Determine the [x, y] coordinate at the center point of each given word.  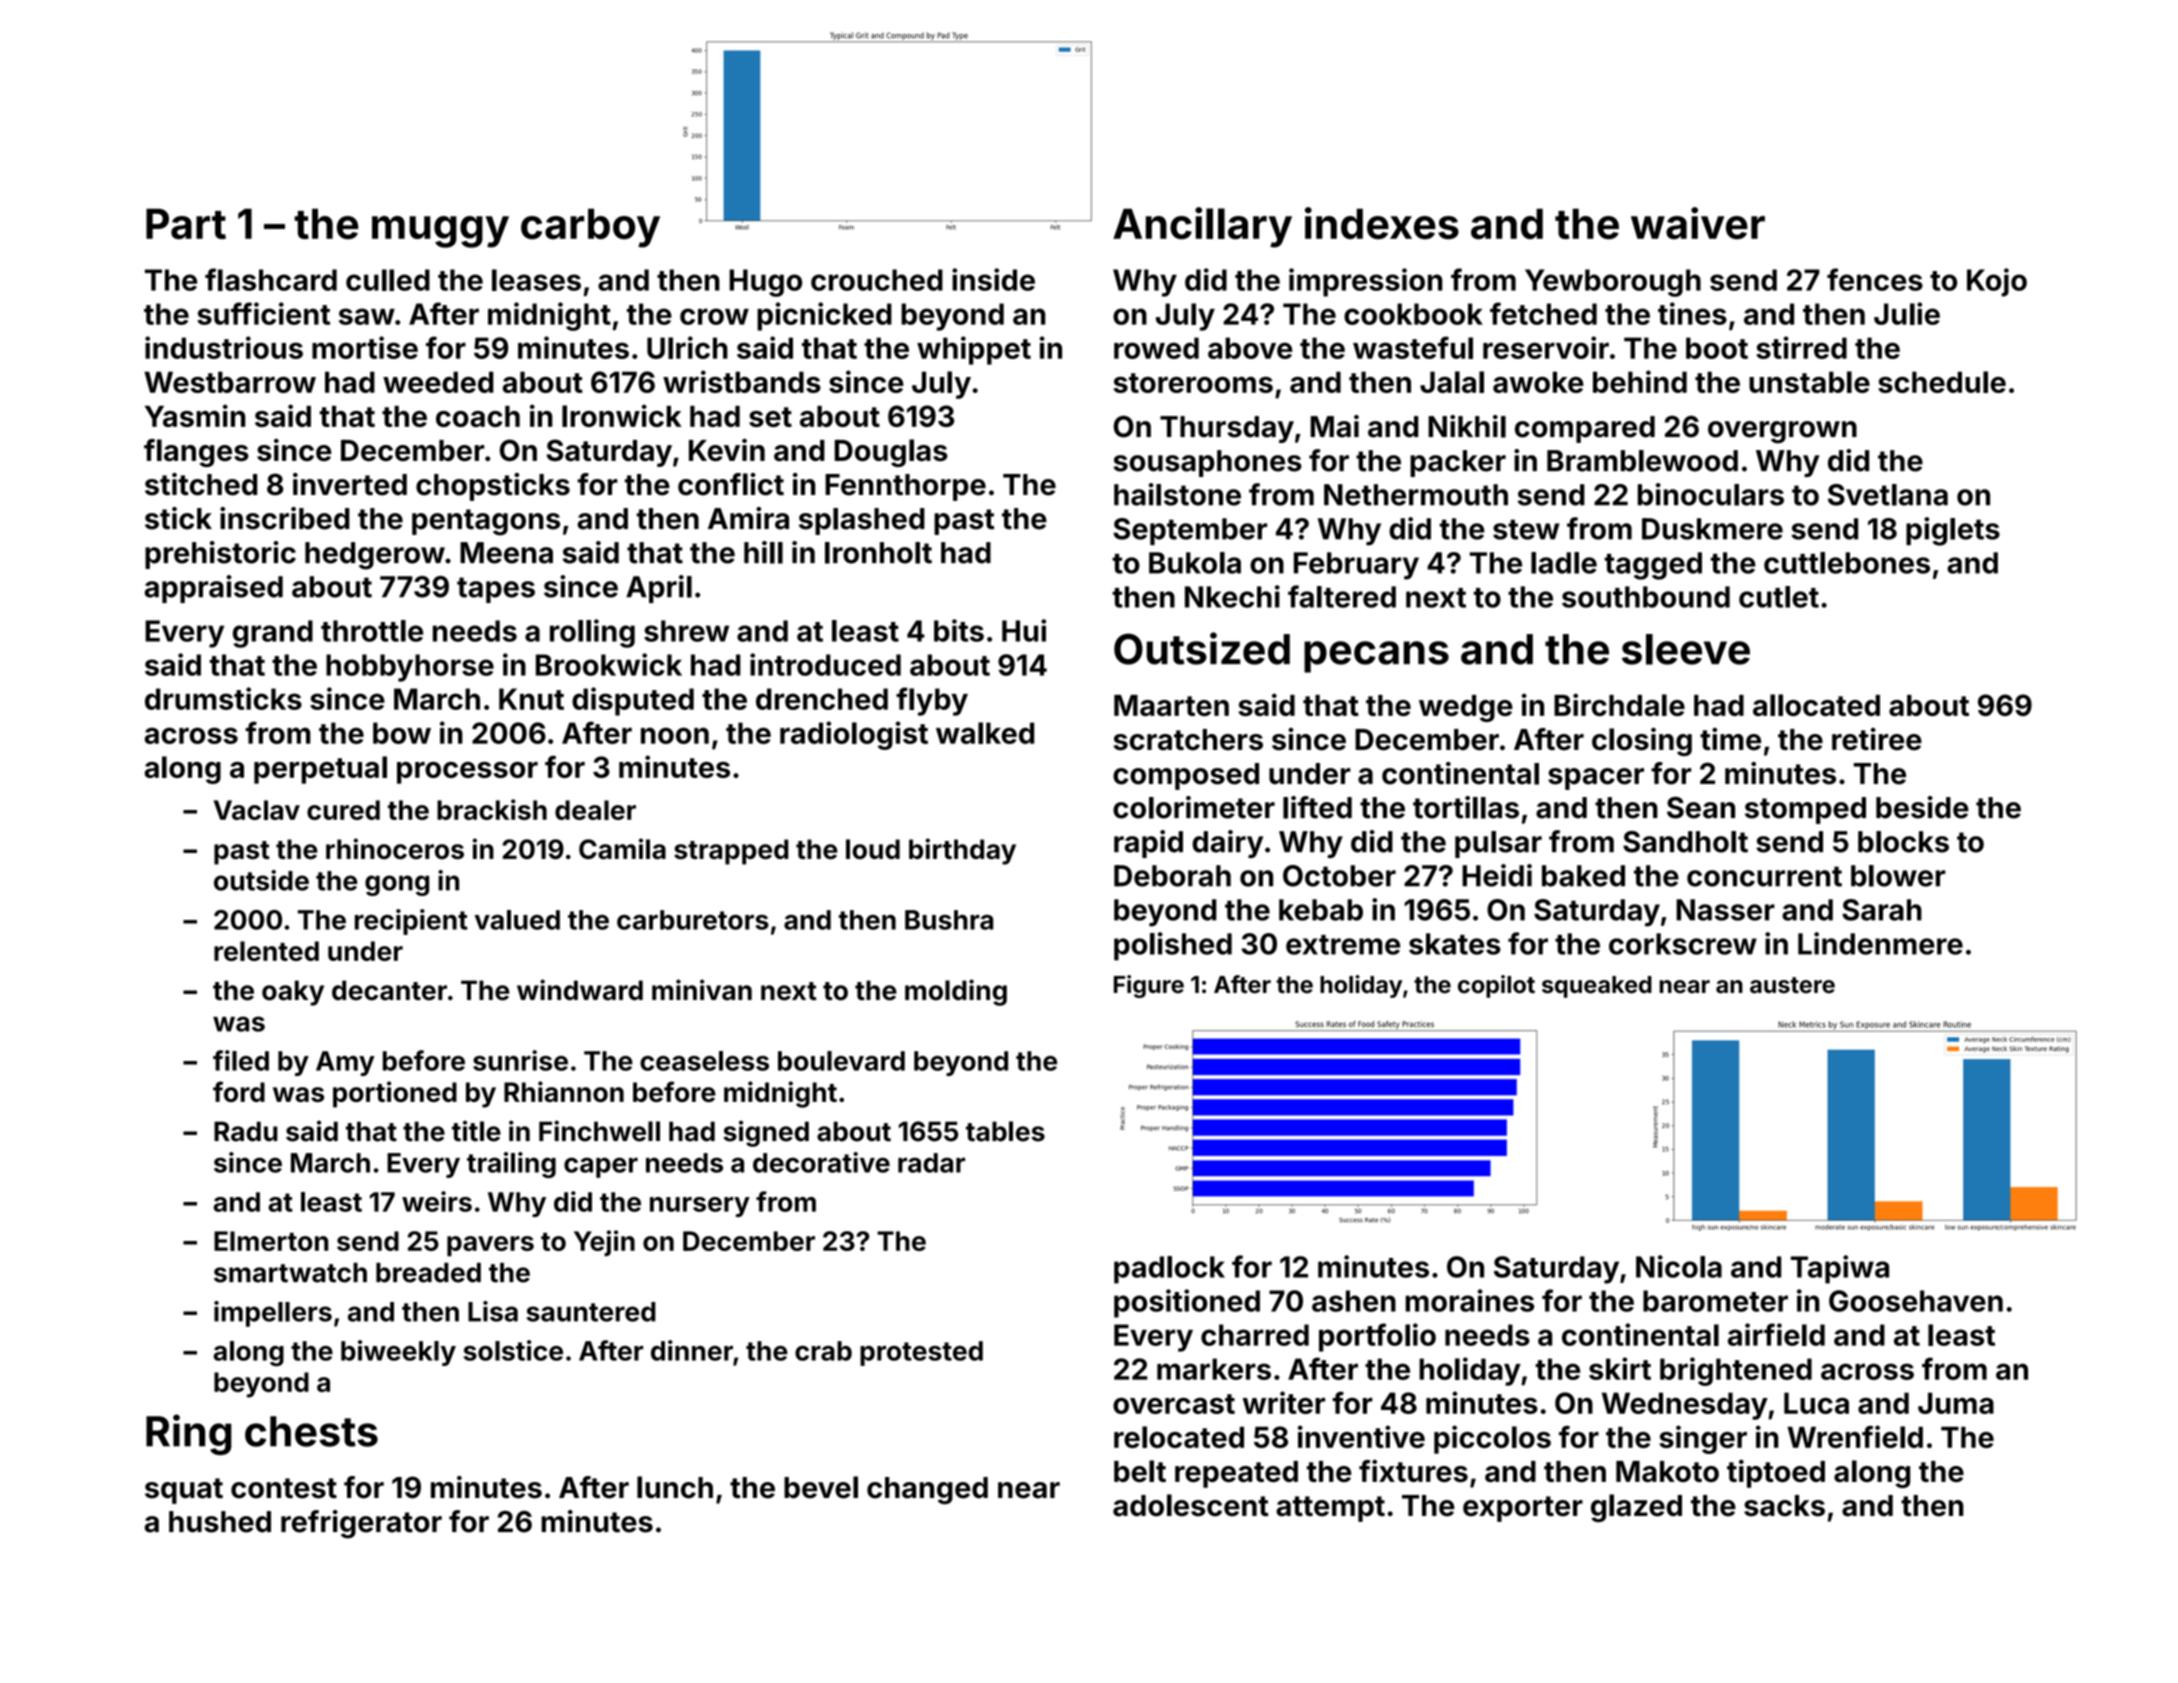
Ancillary [1202, 227]
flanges [196, 453]
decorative [821, 1162]
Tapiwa [1840, 1269]
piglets [1953, 531]
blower [1898, 876]
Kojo [1997, 282]
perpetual [320, 770]
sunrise [520, 1060]
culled [388, 280]
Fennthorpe [905, 487]
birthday [962, 851]
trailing [511, 1165]
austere [1792, 985]
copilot [1496, 986]
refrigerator [361, 1524]
